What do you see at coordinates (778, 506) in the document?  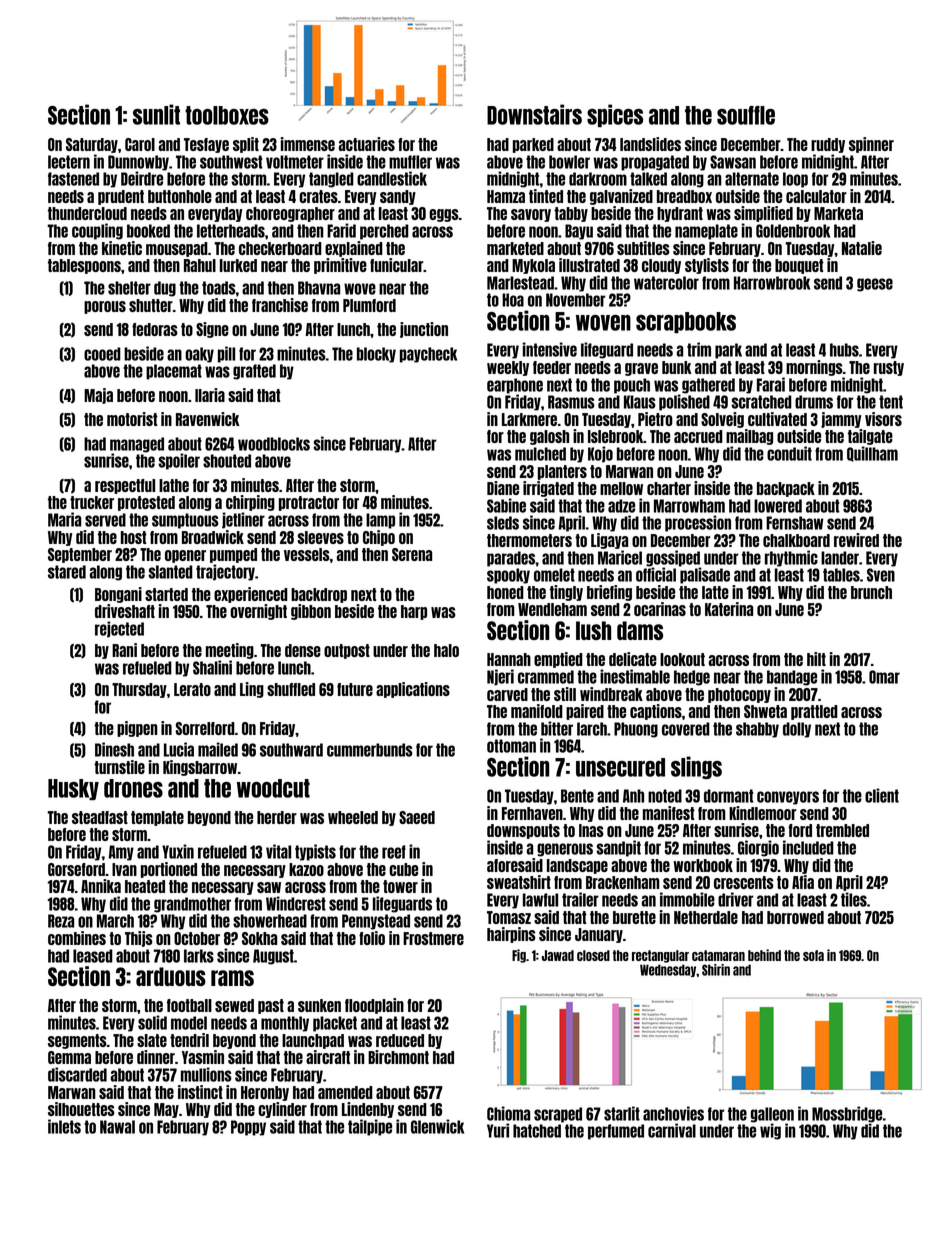 I see `lowered` at bounding box center [778, 506].
